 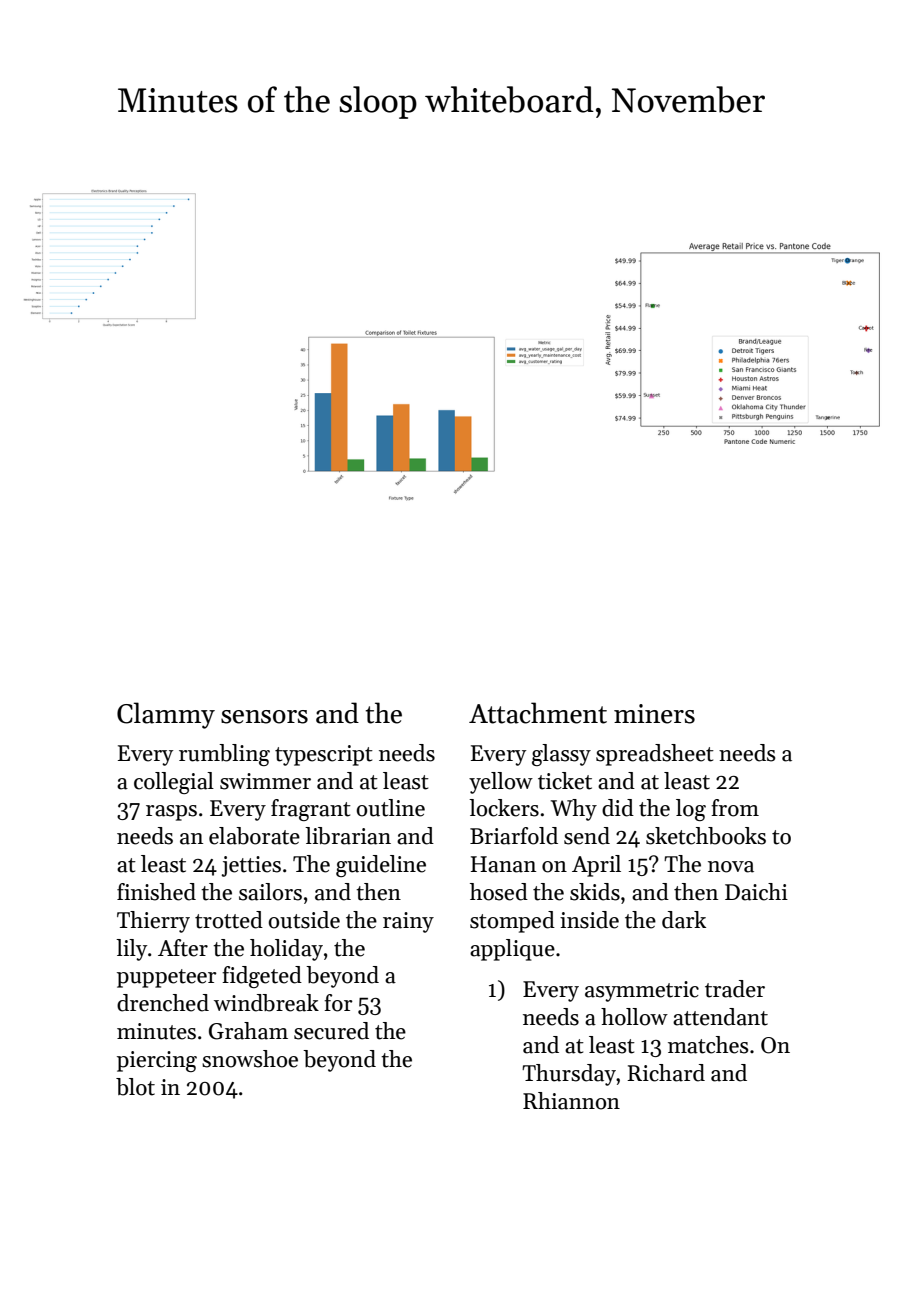 I want to click on miners, so click(x=654, y=714).
